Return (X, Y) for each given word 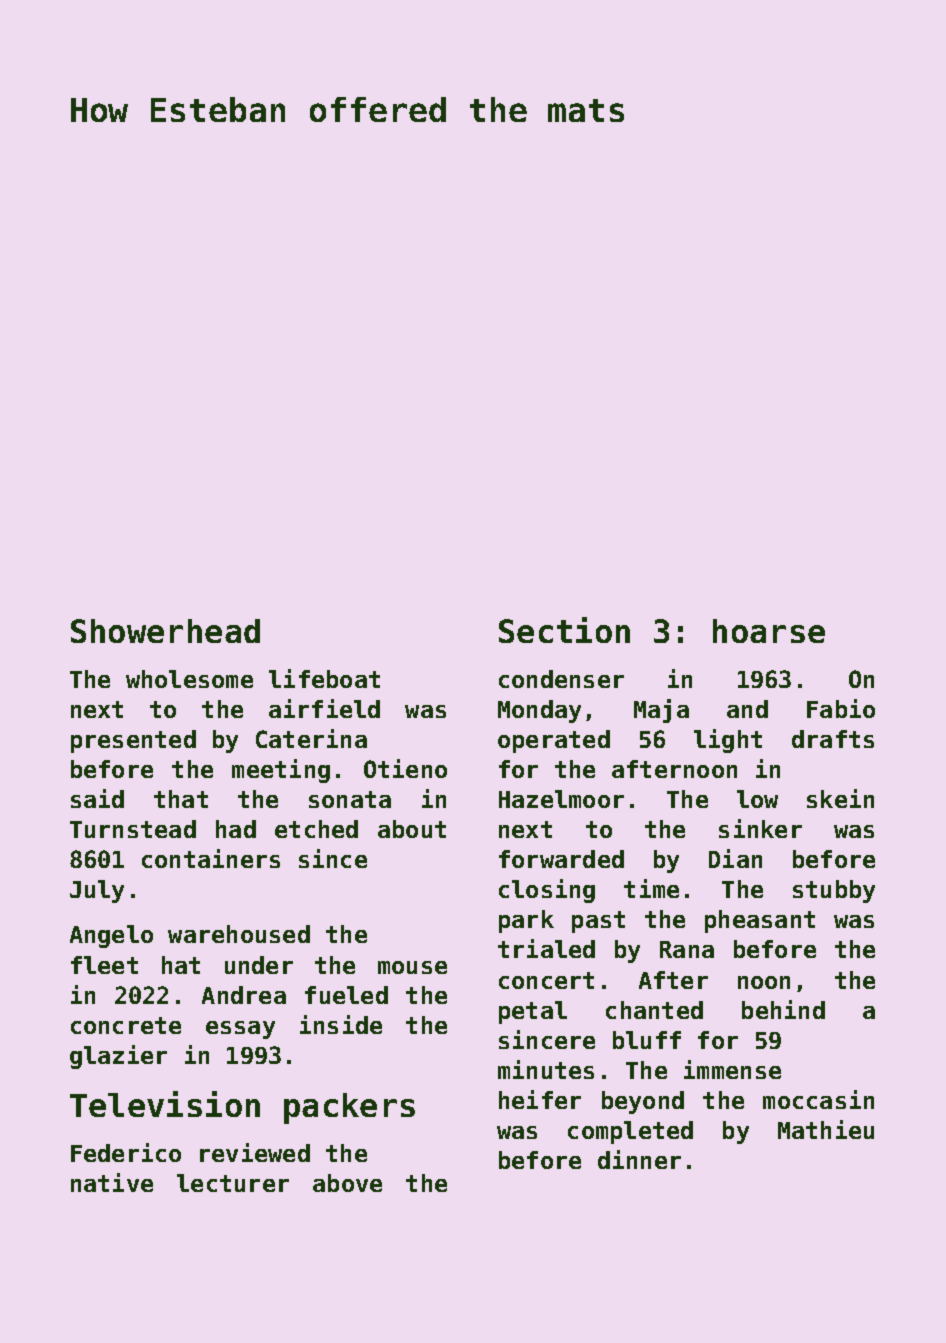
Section (564, 630)
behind (783, 1009)
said (97, 798)
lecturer (233, 1183)
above (347, 1183)
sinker (760, 828)
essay (240, 1030)
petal (533, 1012)
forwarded (561, 859)
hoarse (769, 631)
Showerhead (165, 631)
